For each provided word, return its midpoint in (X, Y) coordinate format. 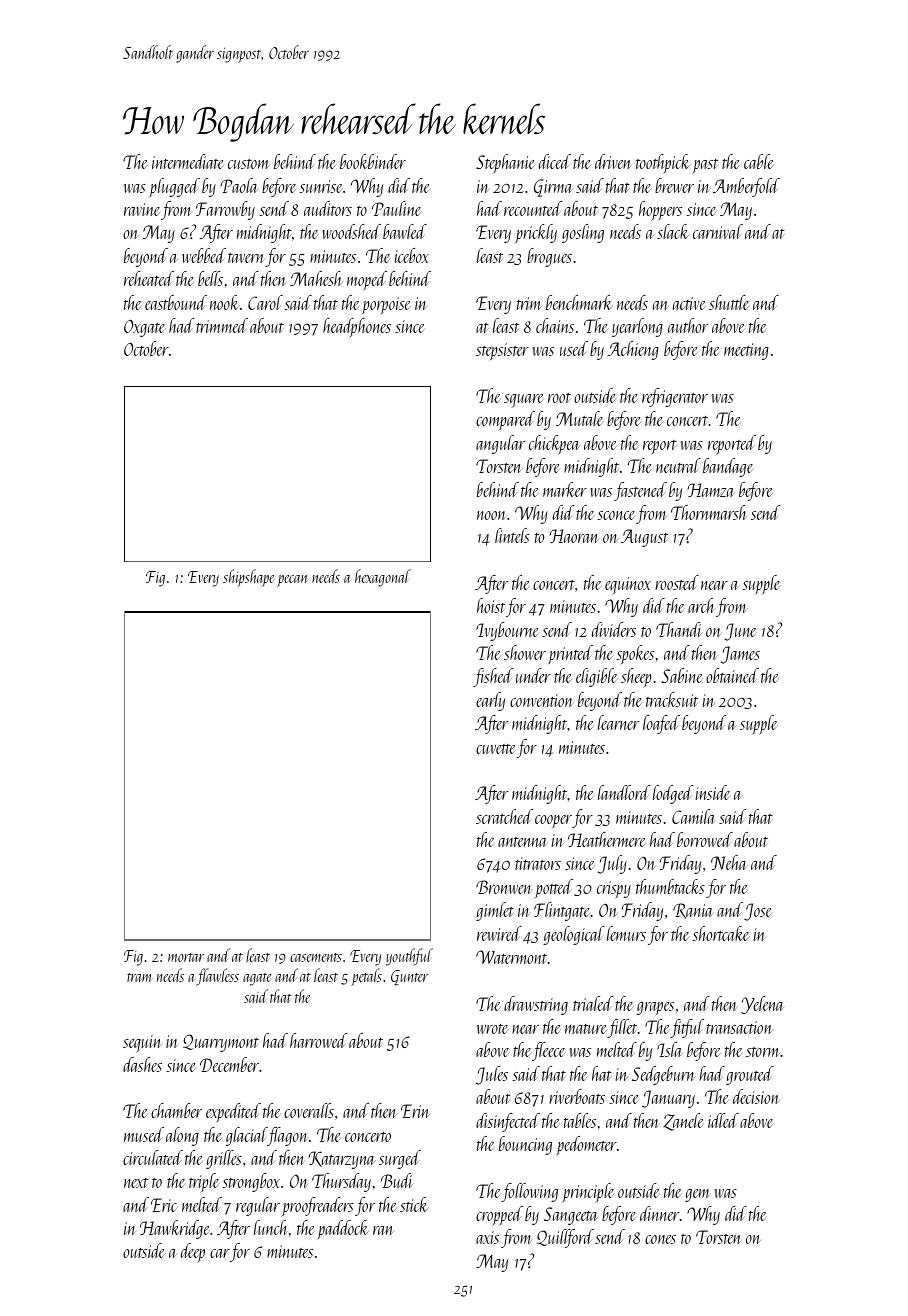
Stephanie (505, 163)
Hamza (710, 490)
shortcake (721, 933)
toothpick (663, 164)
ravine (142, 209)
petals (366, 977)
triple (204, 1183)
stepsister (502, 352)
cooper (553, 821)
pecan (292, 581)
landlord (624, 792)
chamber (176, 1110)
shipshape (249, 578)
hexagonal (383, 578)
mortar (186, 957)
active (689, 303)
